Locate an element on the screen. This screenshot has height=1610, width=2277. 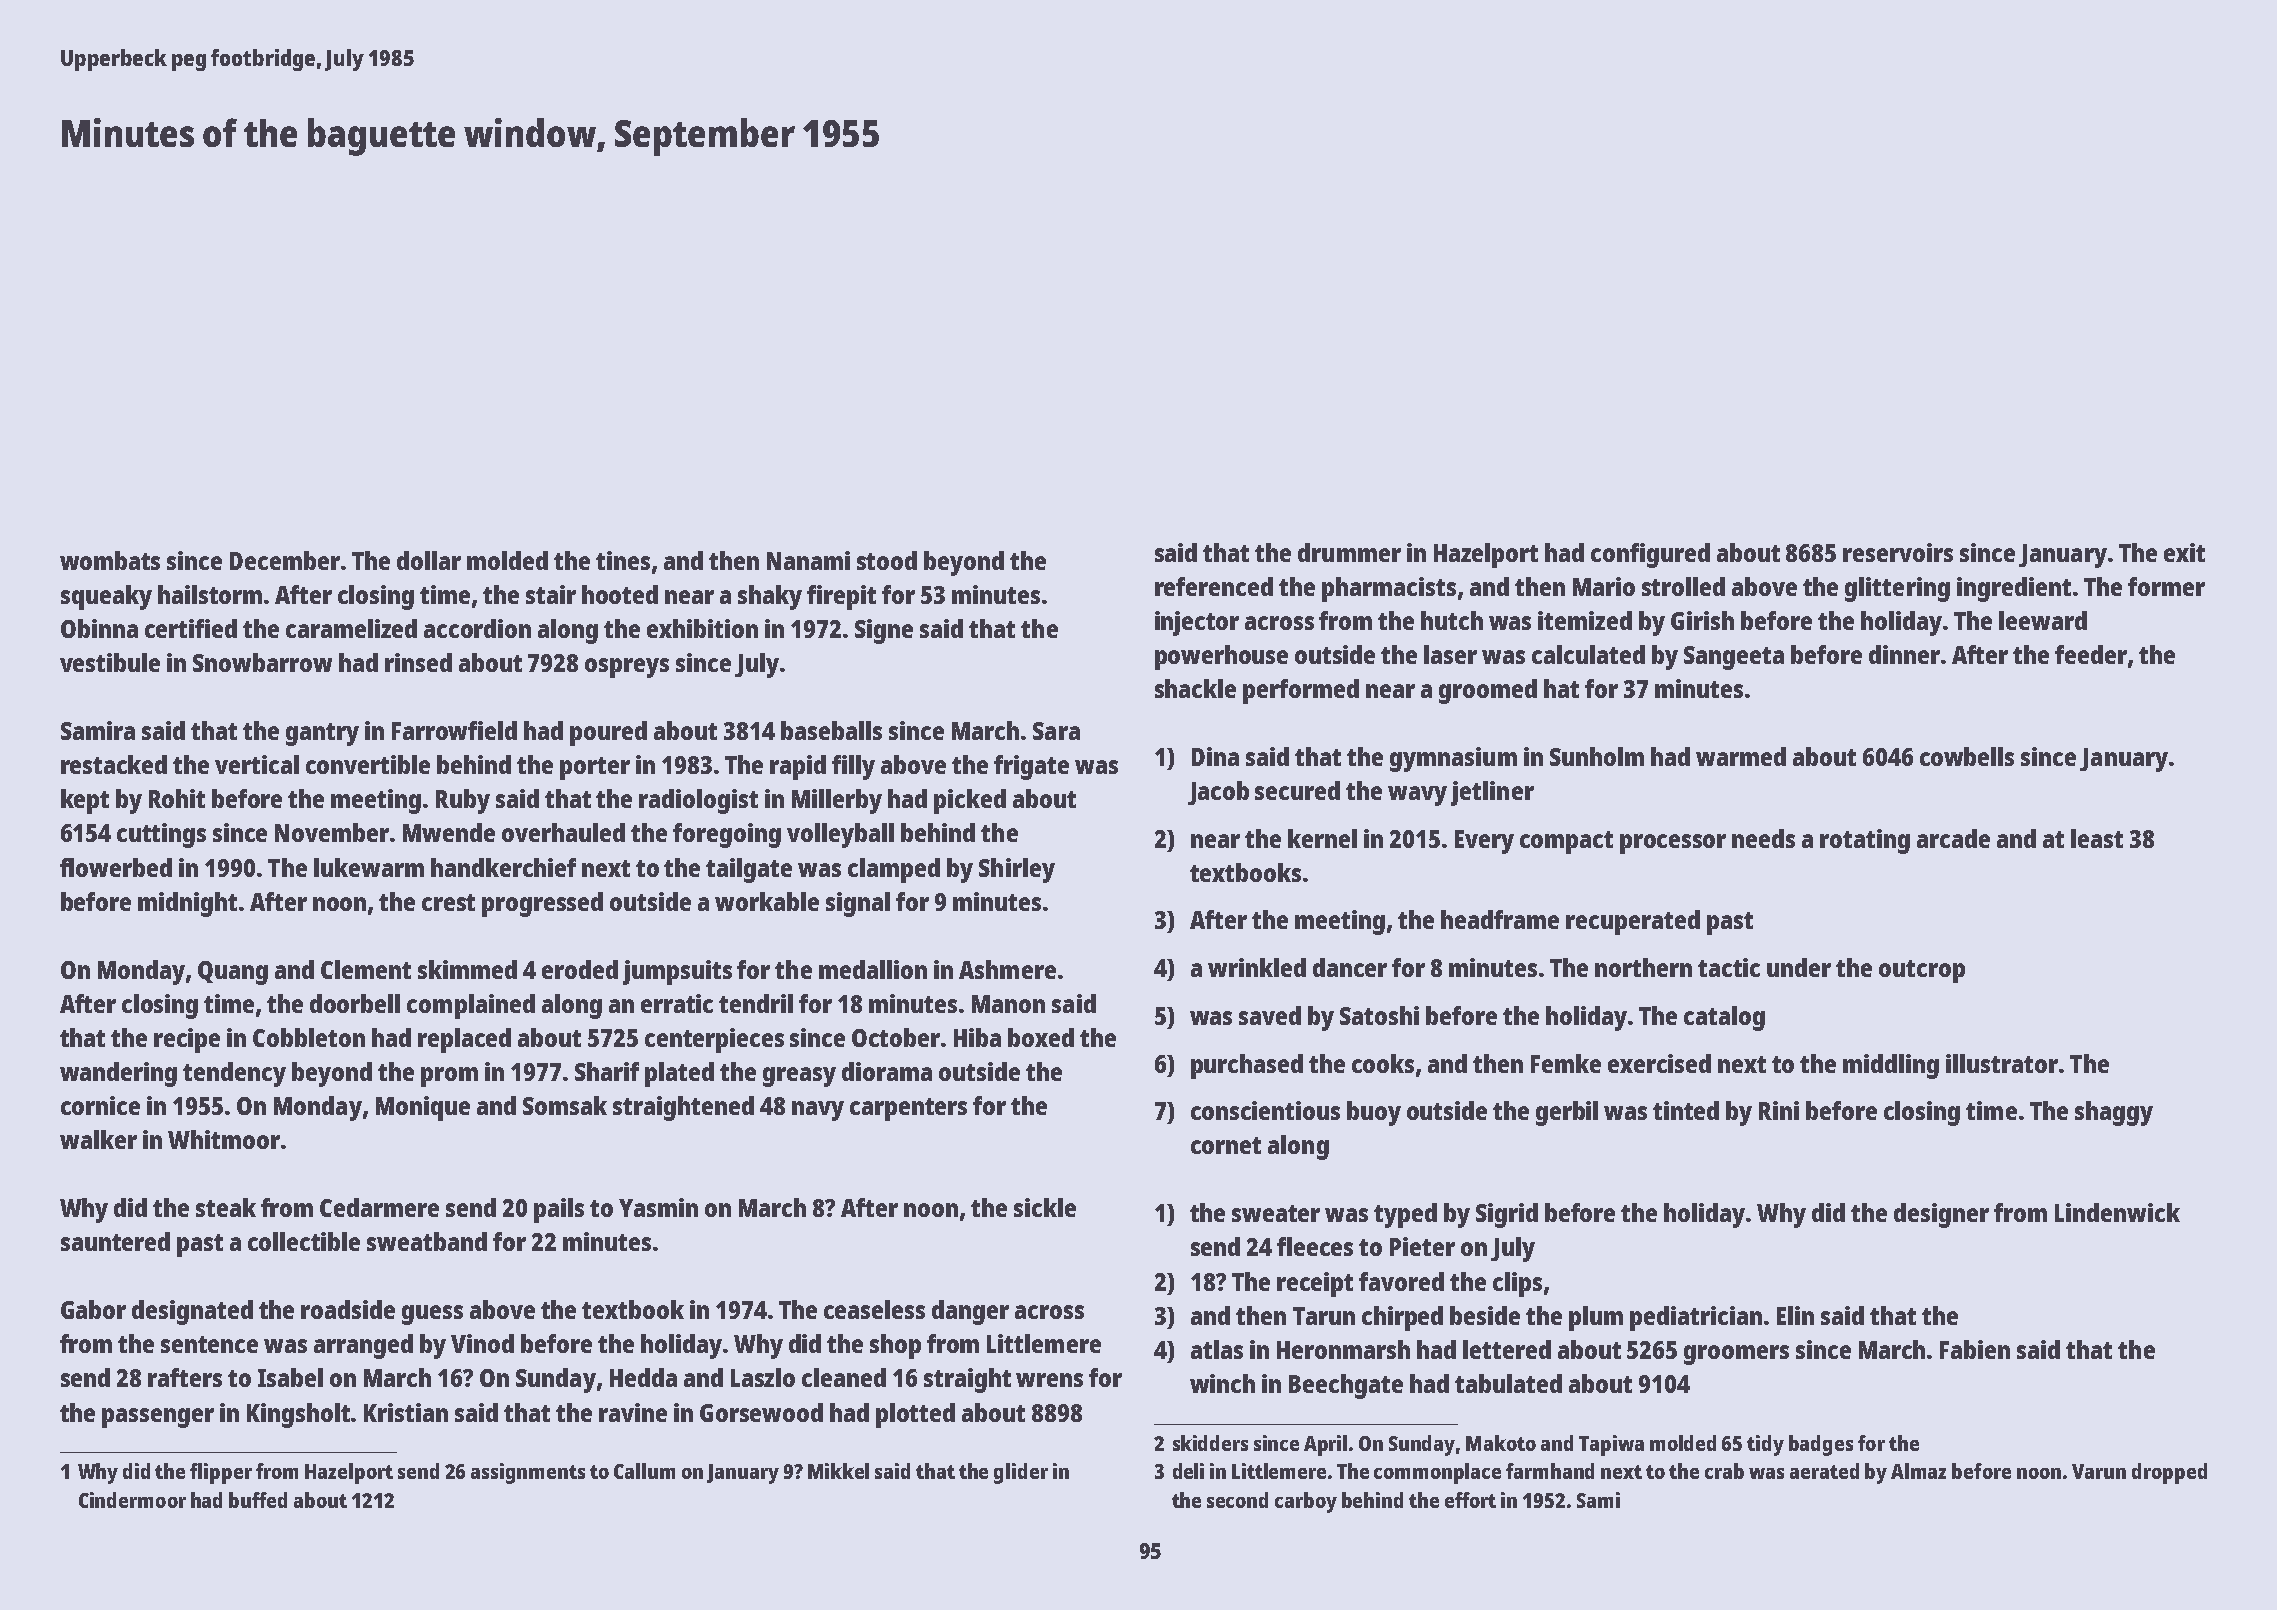
cowbells is located at coordinates (1967, 756).
